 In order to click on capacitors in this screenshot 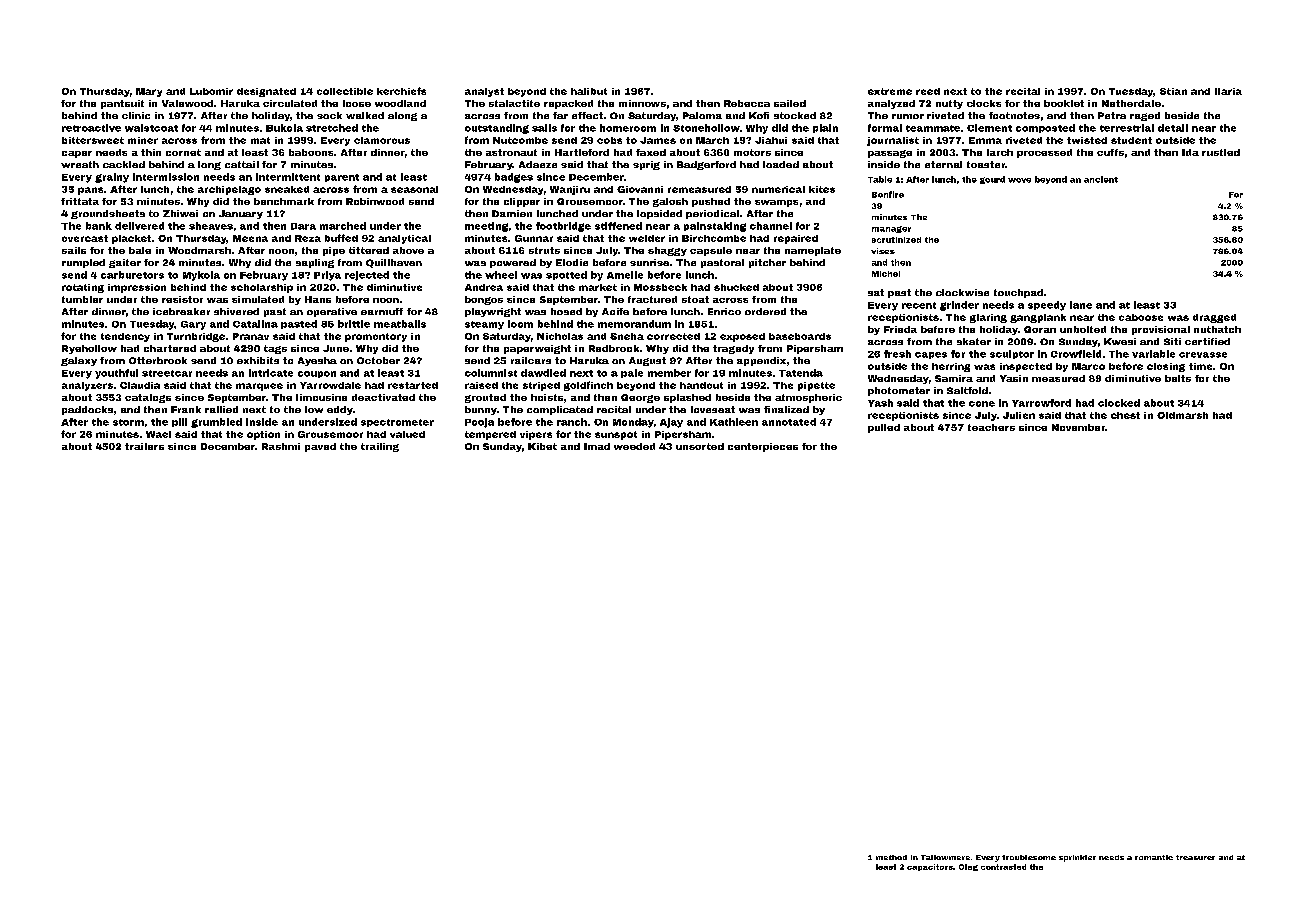, I will do `click(930, 867)`.
